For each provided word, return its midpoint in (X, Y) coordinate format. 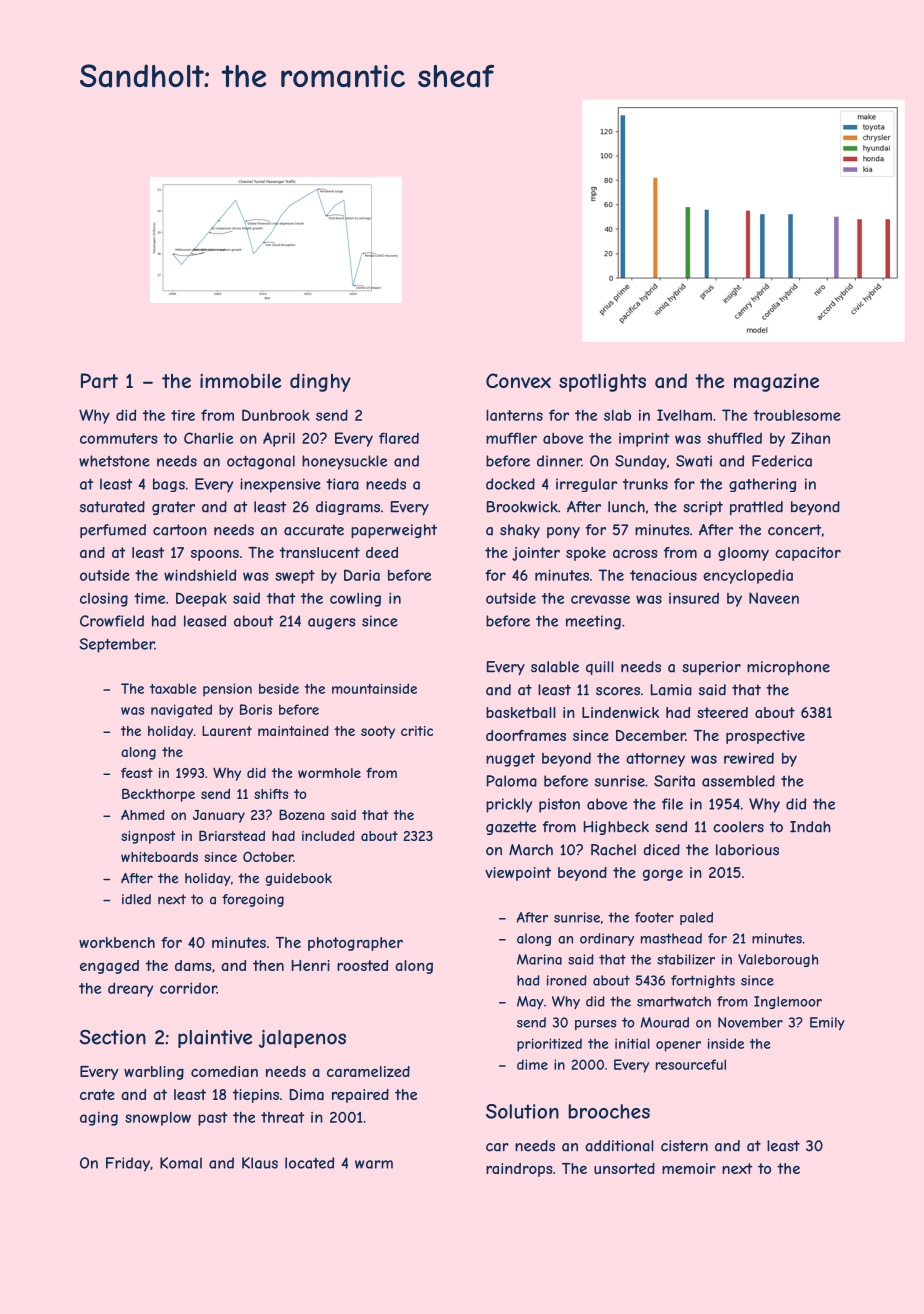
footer (654, 917)
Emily (827, 1023)
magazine (776, 382)
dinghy (320, 382)
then (268, 965)
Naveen (774, 598)
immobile (240, 380)
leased (205, 621)
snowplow (158, 1119)
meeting (593, 622)
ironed (567, 980)
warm (374, 1164)
